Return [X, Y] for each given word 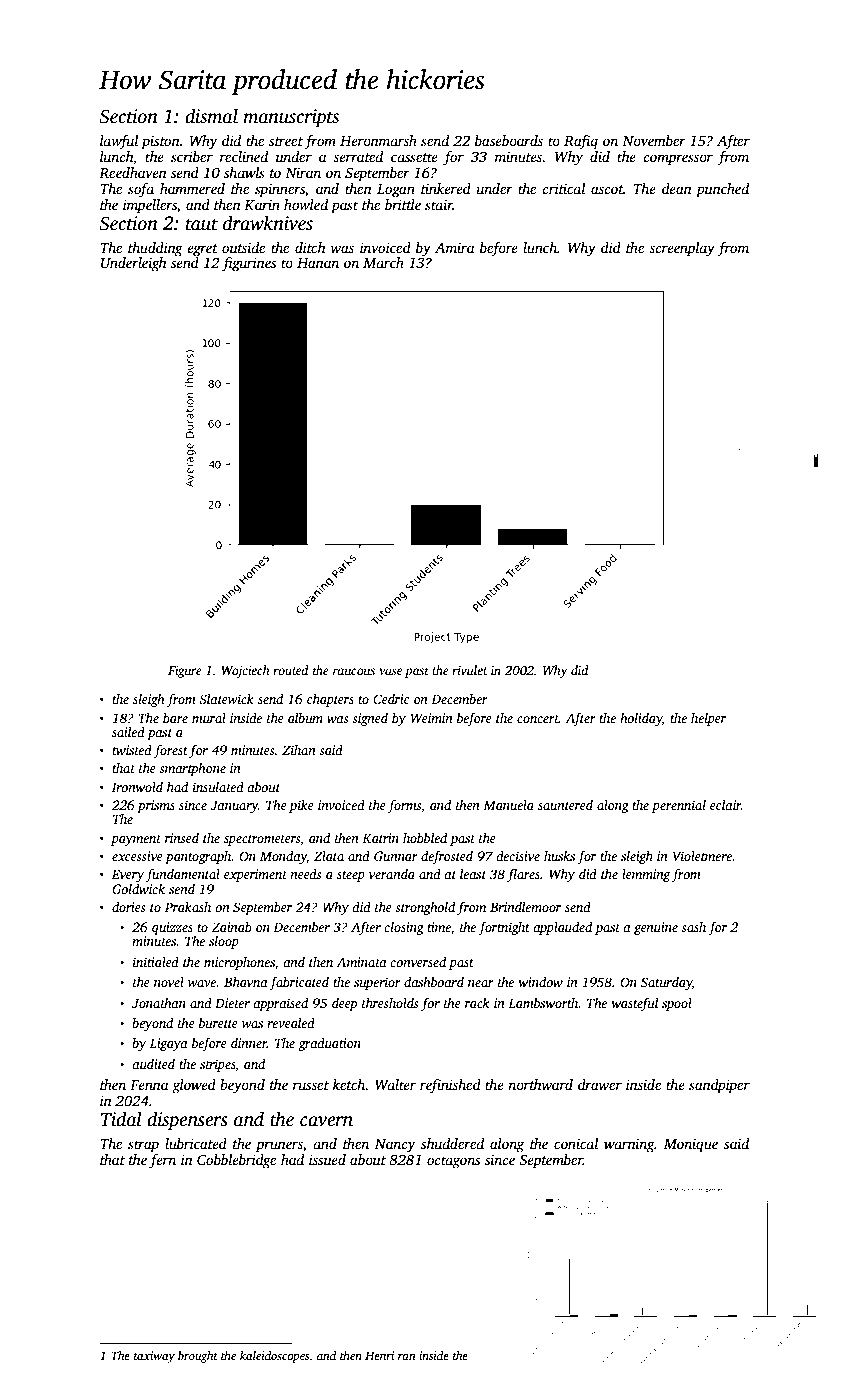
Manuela [508, 805]
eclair [725, 805]
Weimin [432, 718]
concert [538, 719]
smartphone [192, 769]
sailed [128, 732]
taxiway [154, 1357]
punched [722, 190]
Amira [454, 247]
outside [243, 247]
